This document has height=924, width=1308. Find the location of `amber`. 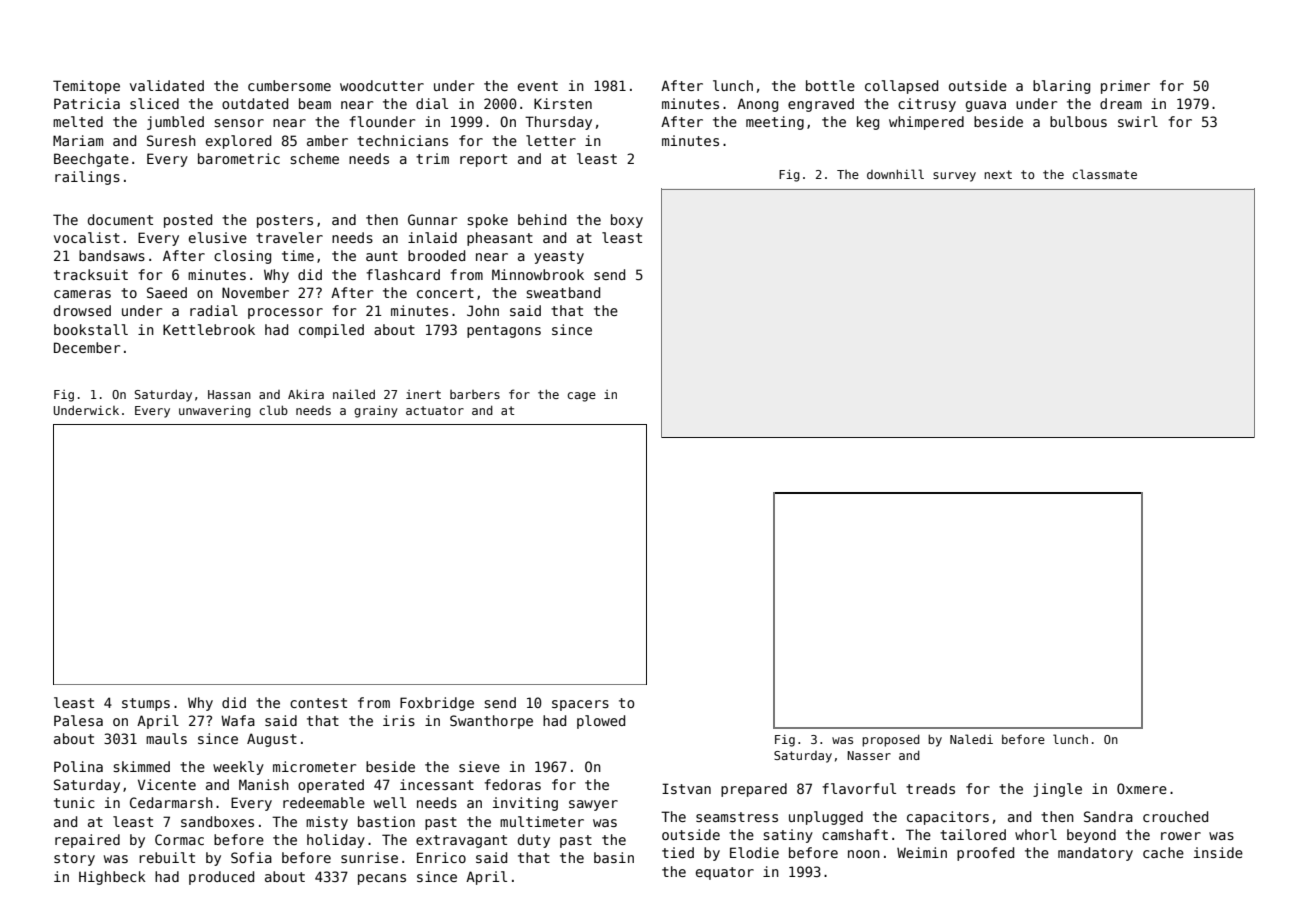

amber is located at coordinates (327, 140).
